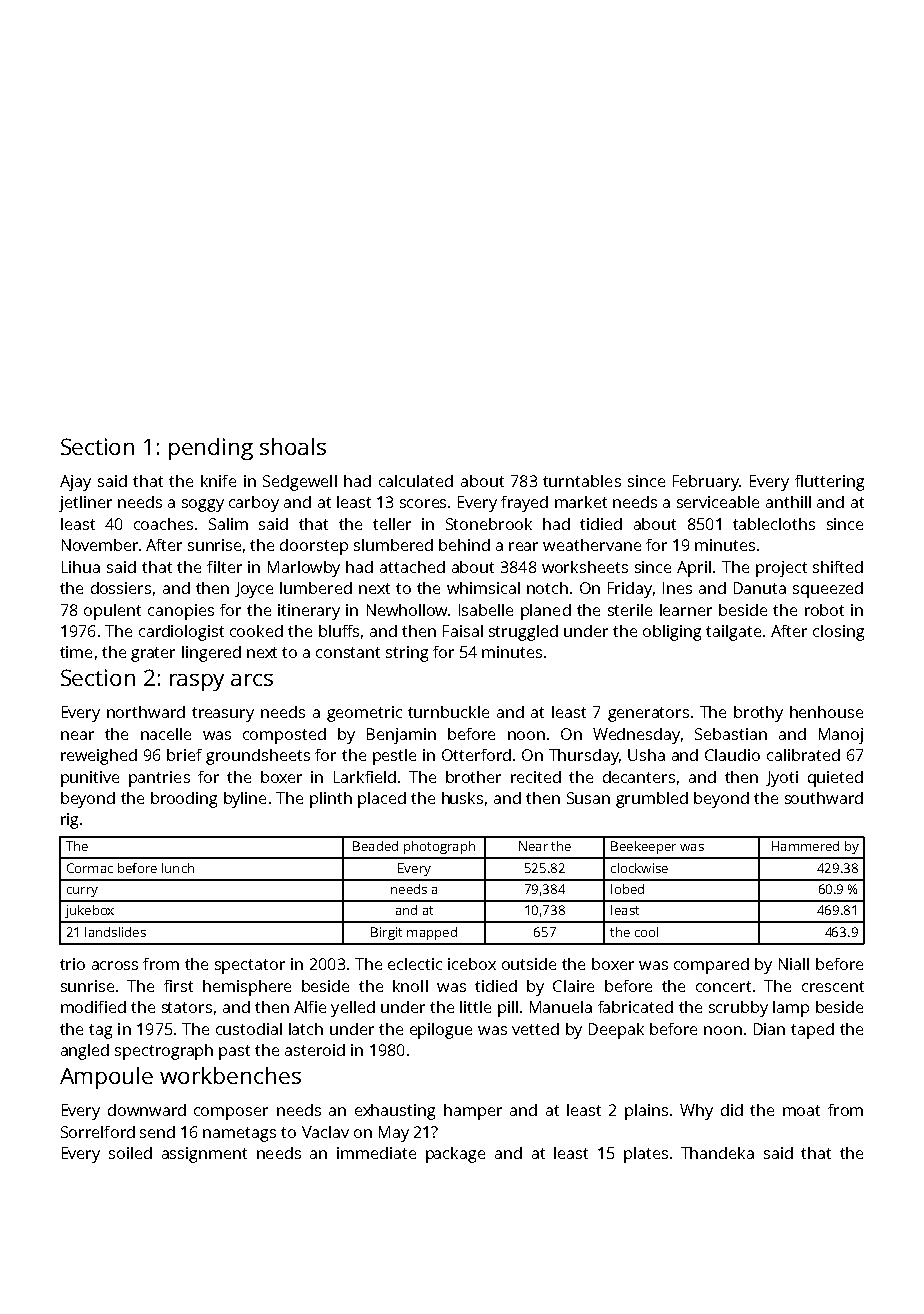 This image has height=1314, width=924. Describe the element at coordinates (394, 757) in the image. I see `pestle` at that location.
